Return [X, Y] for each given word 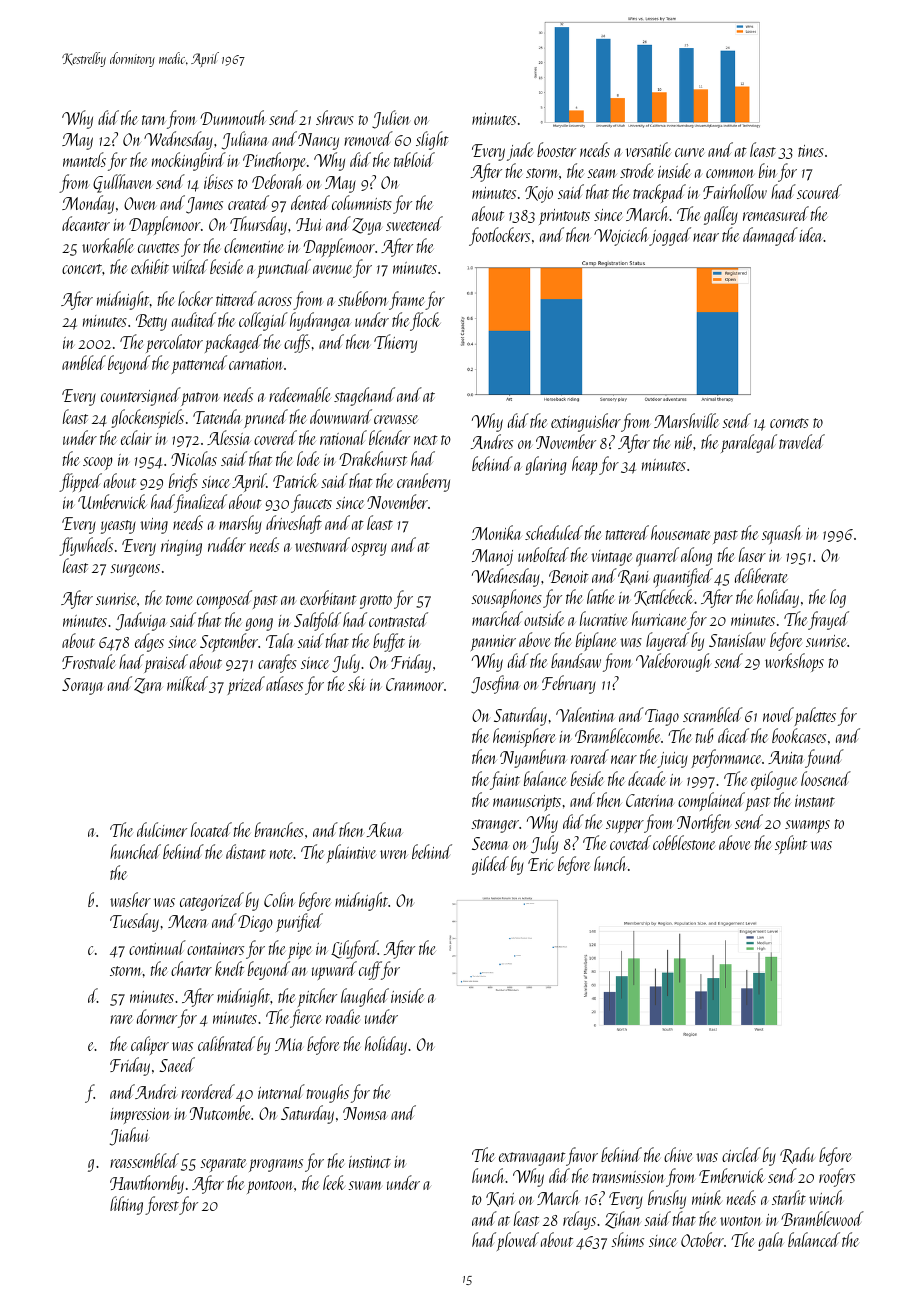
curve [690, 152]
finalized [200, 503]
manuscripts [527, 803]
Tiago [662, 717]
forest [162, 1205]
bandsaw [576, 660]
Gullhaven [123, 183]
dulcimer [162, 829]
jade [520, 151]
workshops [794, 662]
